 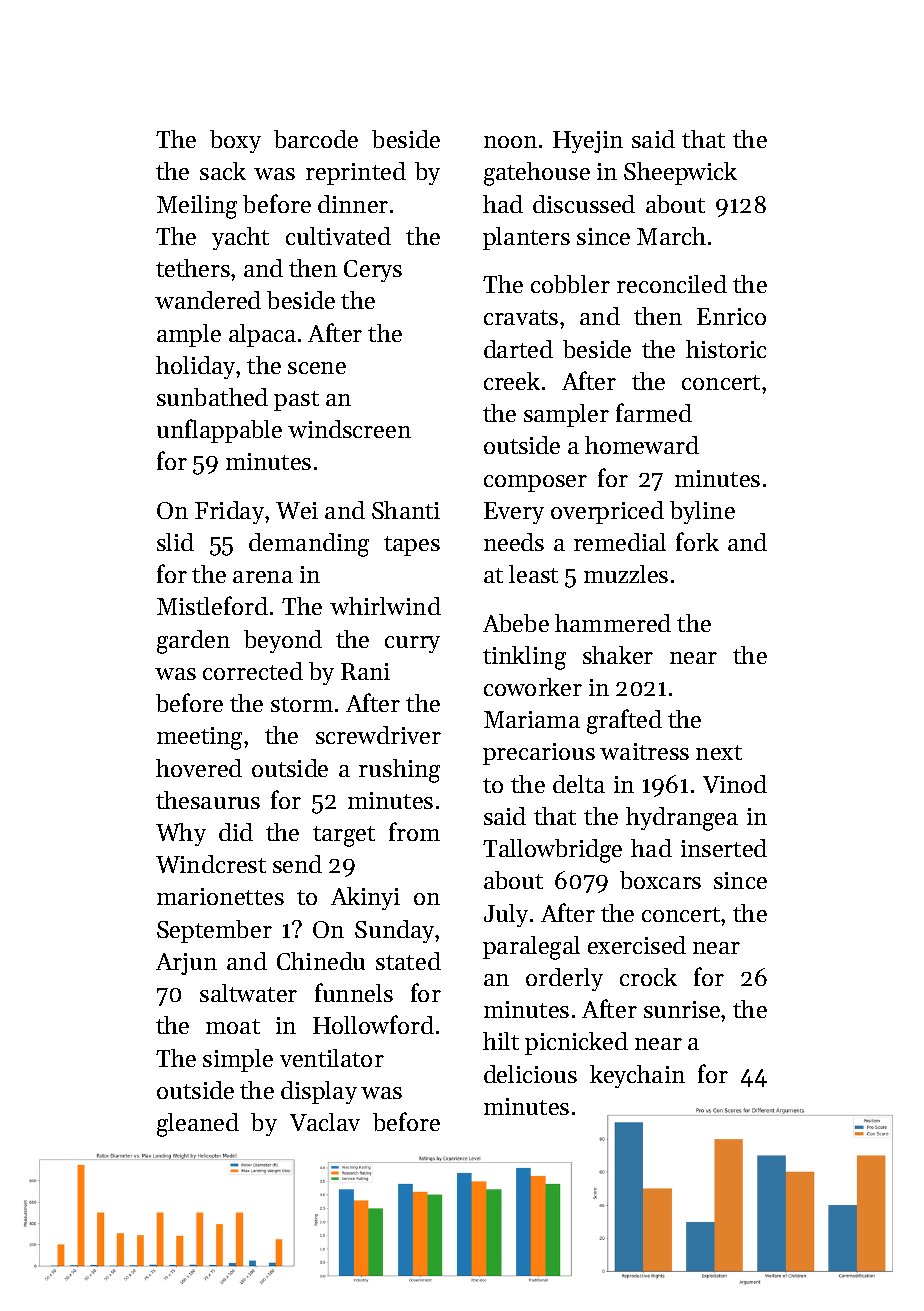 What do you see at coordinates (195, 367) in the image?
I see `holiday` at bounding box center [195, 367].
